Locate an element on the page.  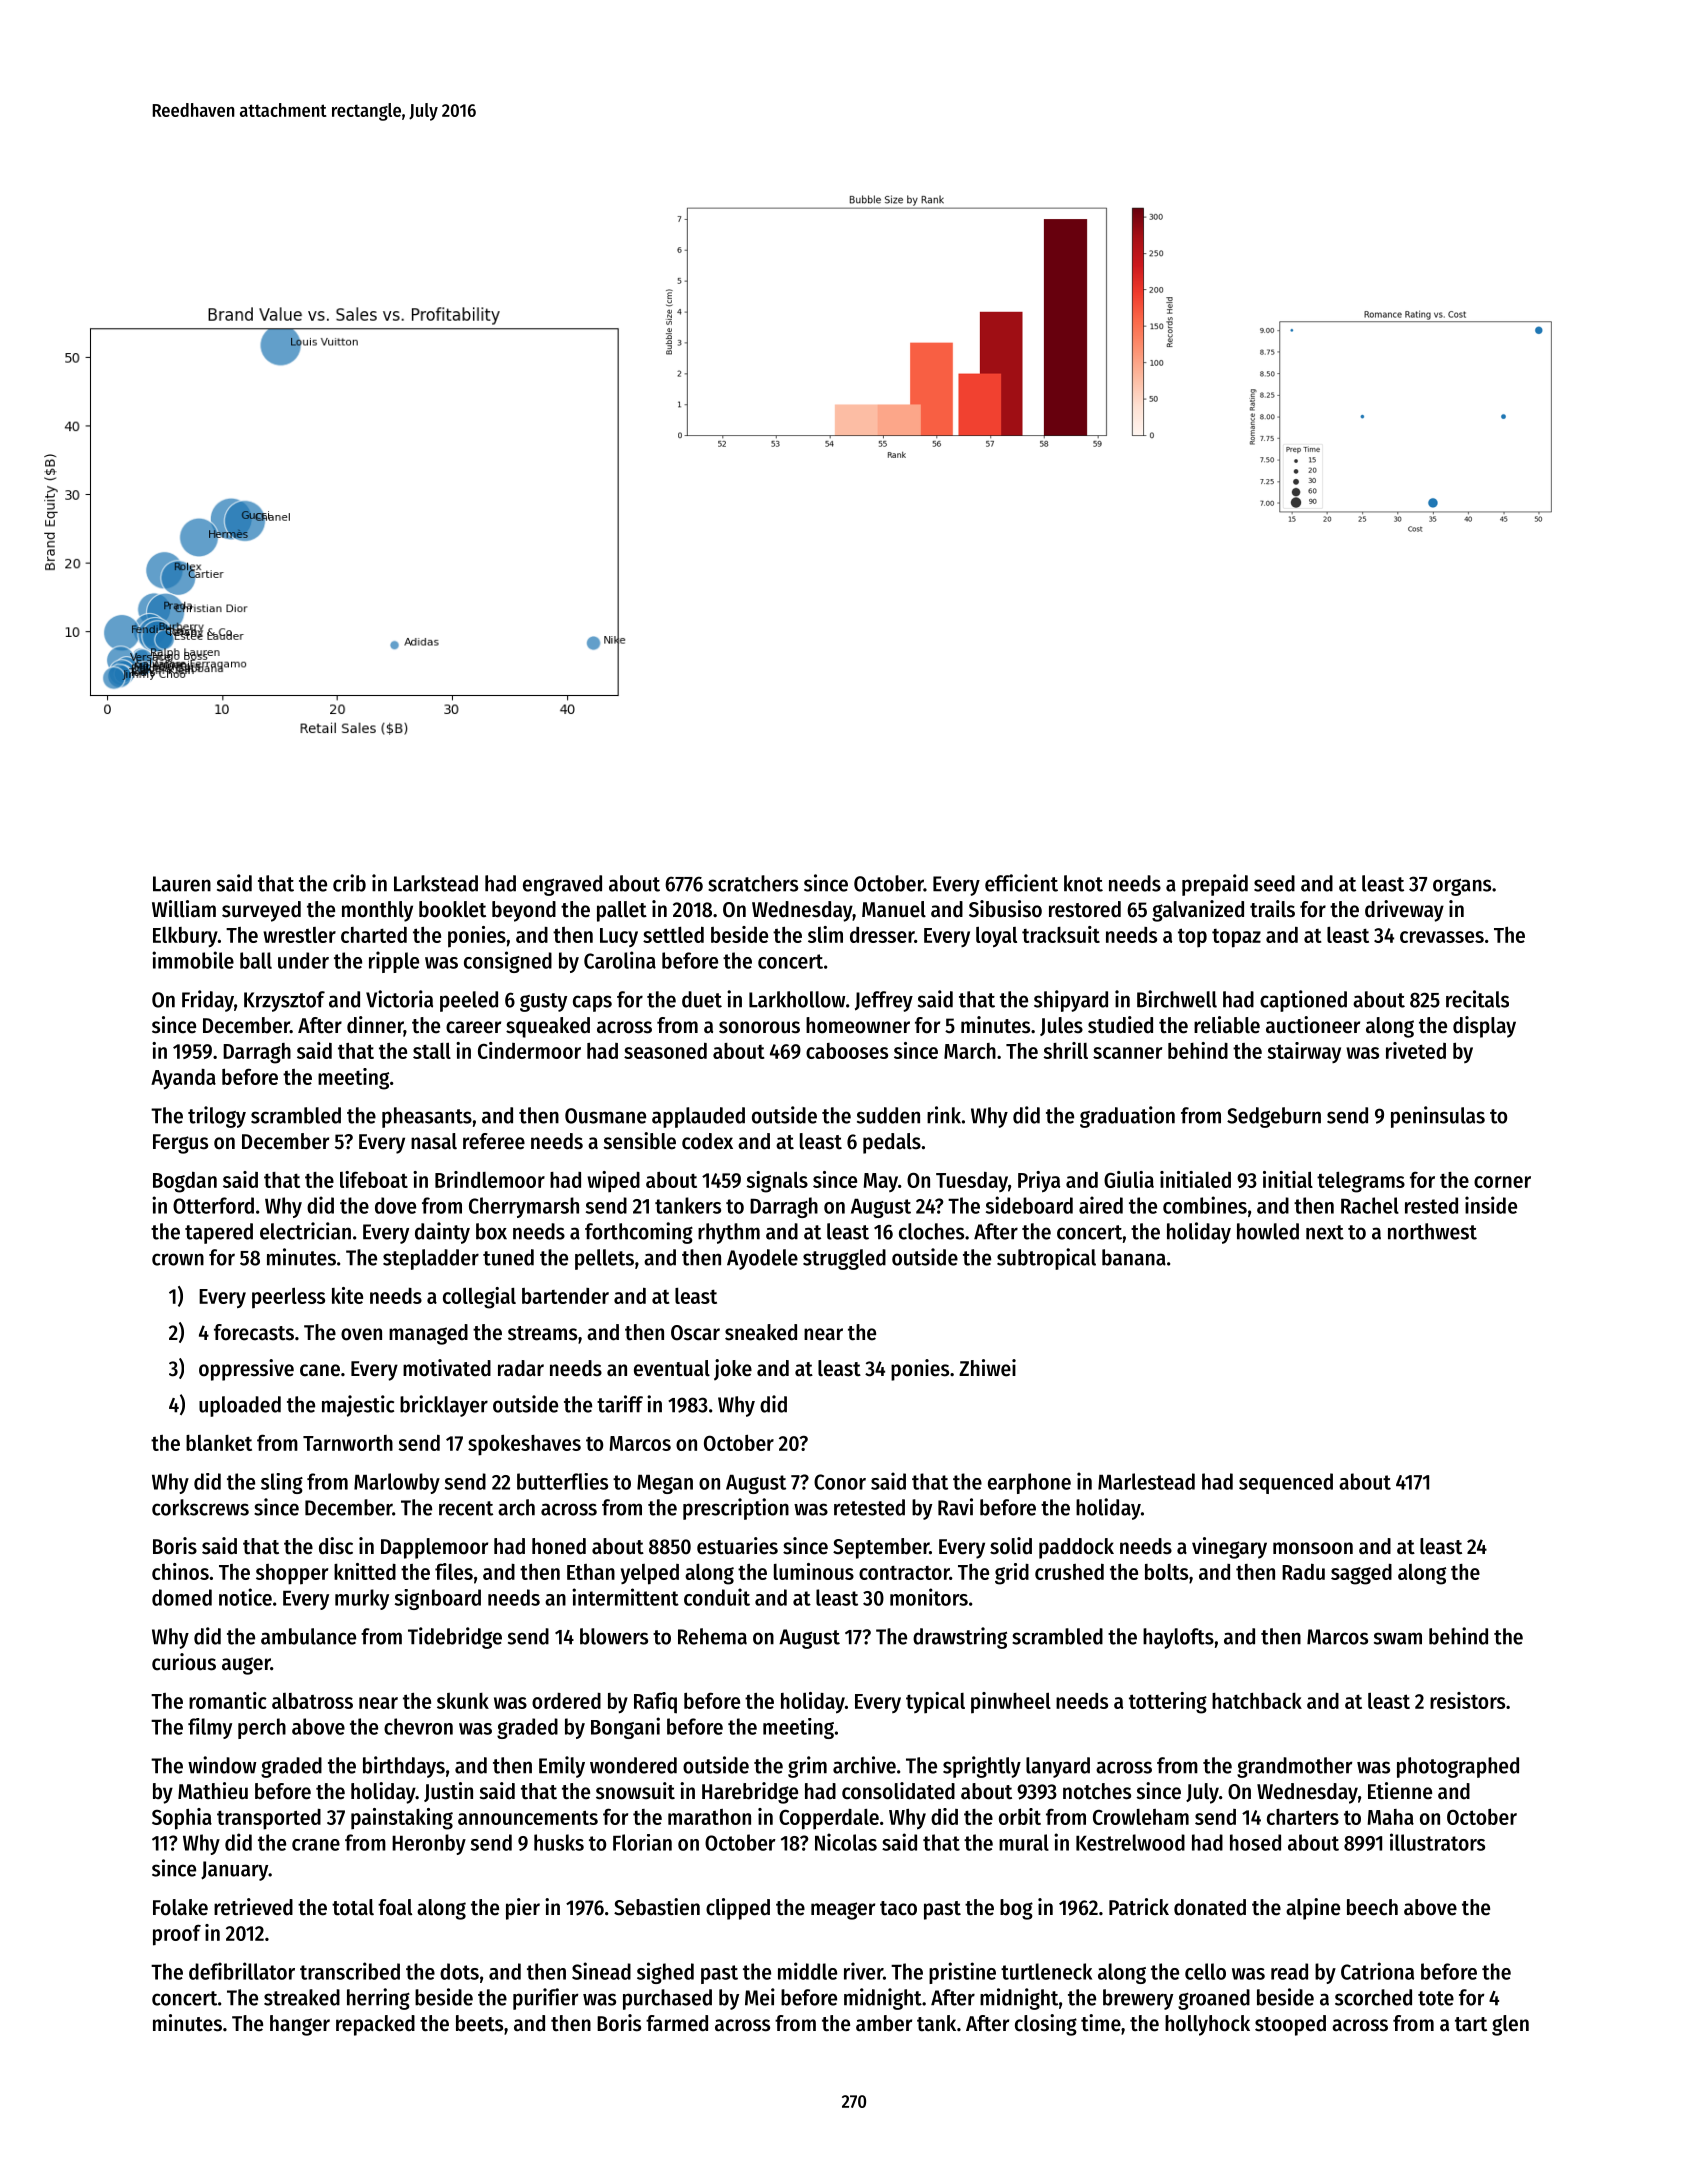
closing is located at coordinates (1046, 2025).
